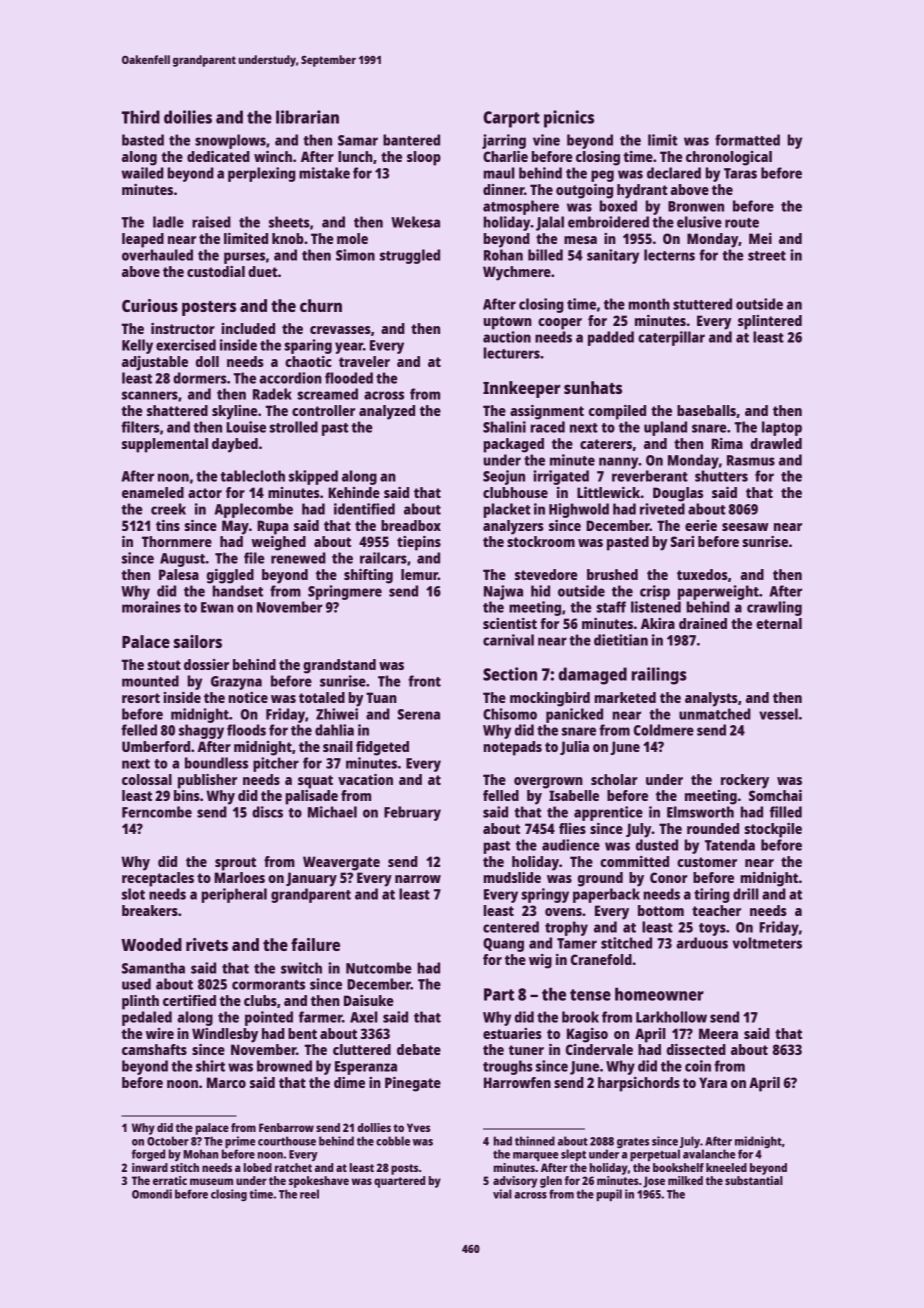 The height and width of the screenshot is (1308, 924). I want to click on scanners, so click(150, 395).
